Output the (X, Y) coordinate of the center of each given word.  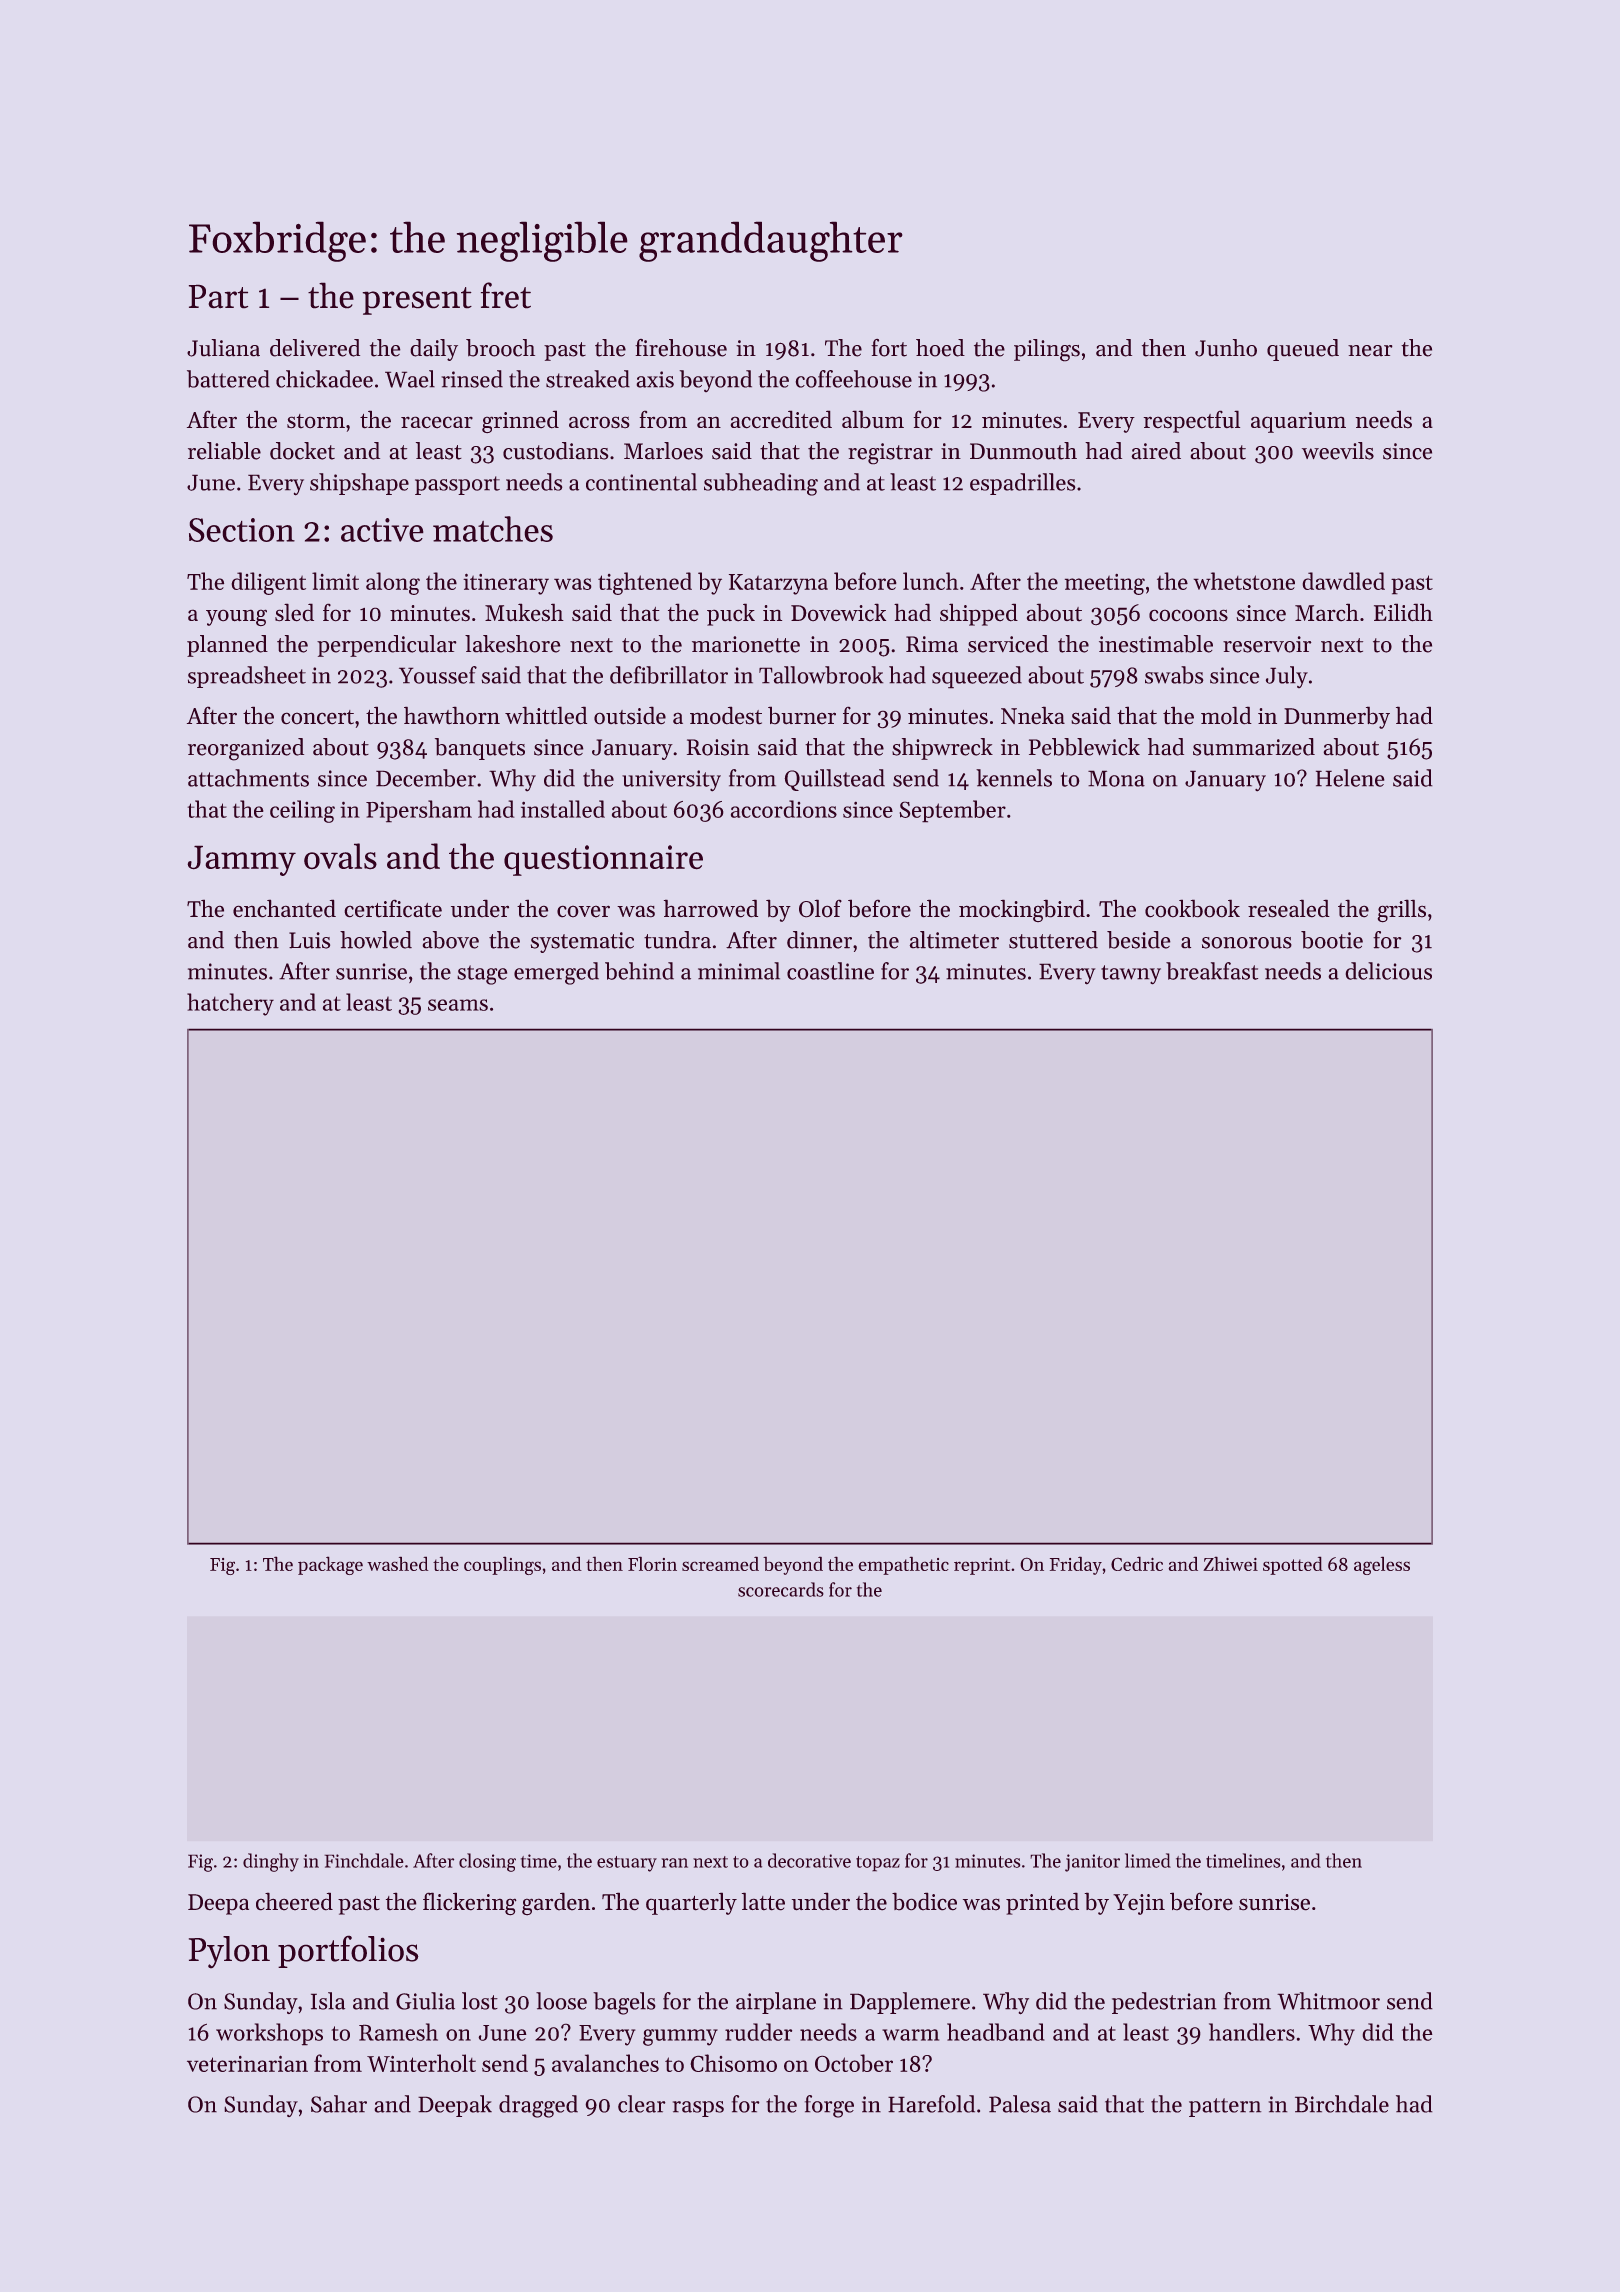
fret (506, 295)
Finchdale (364, 1860)
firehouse (681, 348)
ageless (1382, 1566)
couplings (502, 1566)
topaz (878, 1863)
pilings (1047, 350)
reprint (982, 1566)
